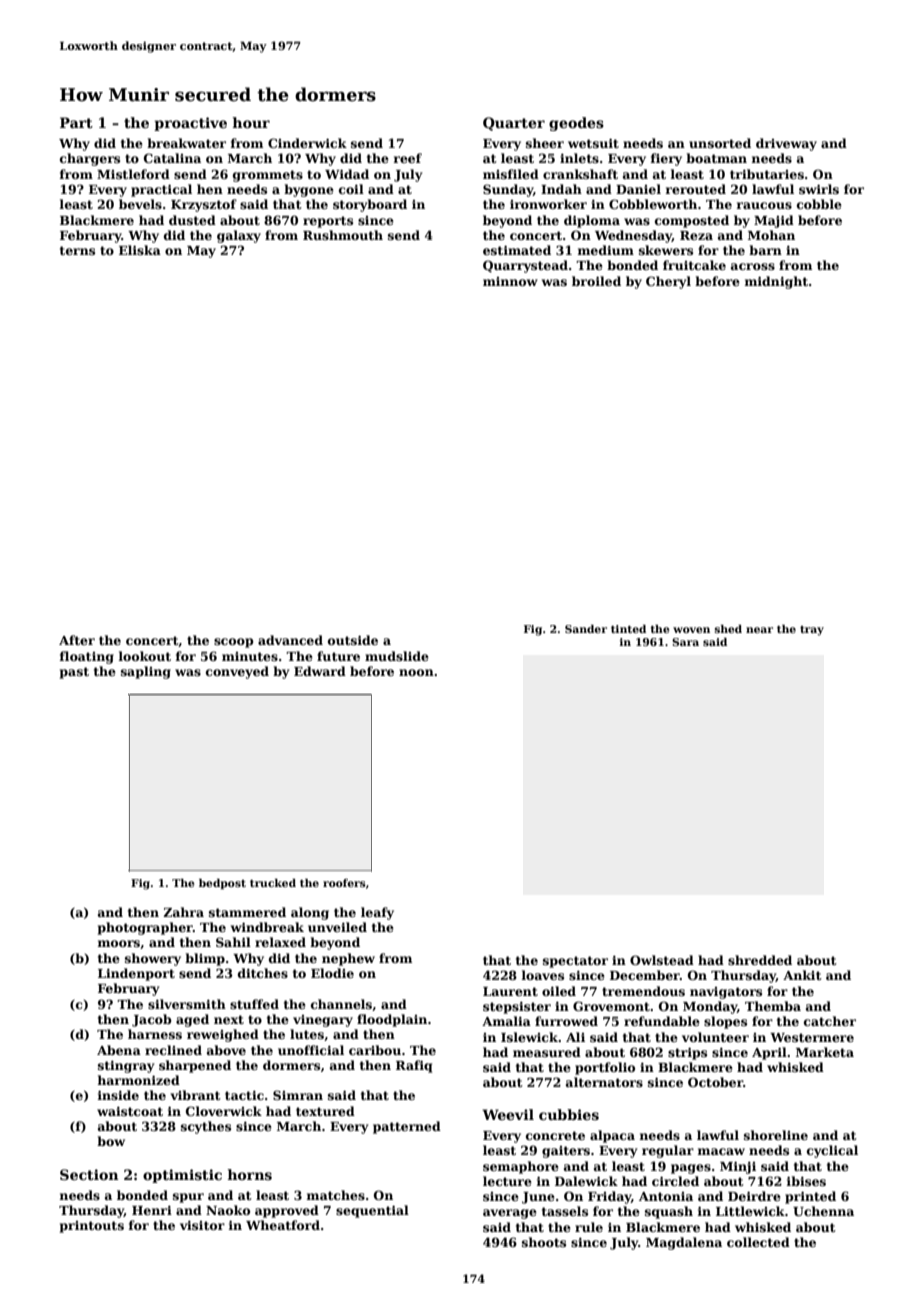 The height and width of the document is (1308, 924). What do you see at coordinates (372, 1211) in the document?
I see `sequential` at bounding box center [372, 1211].
